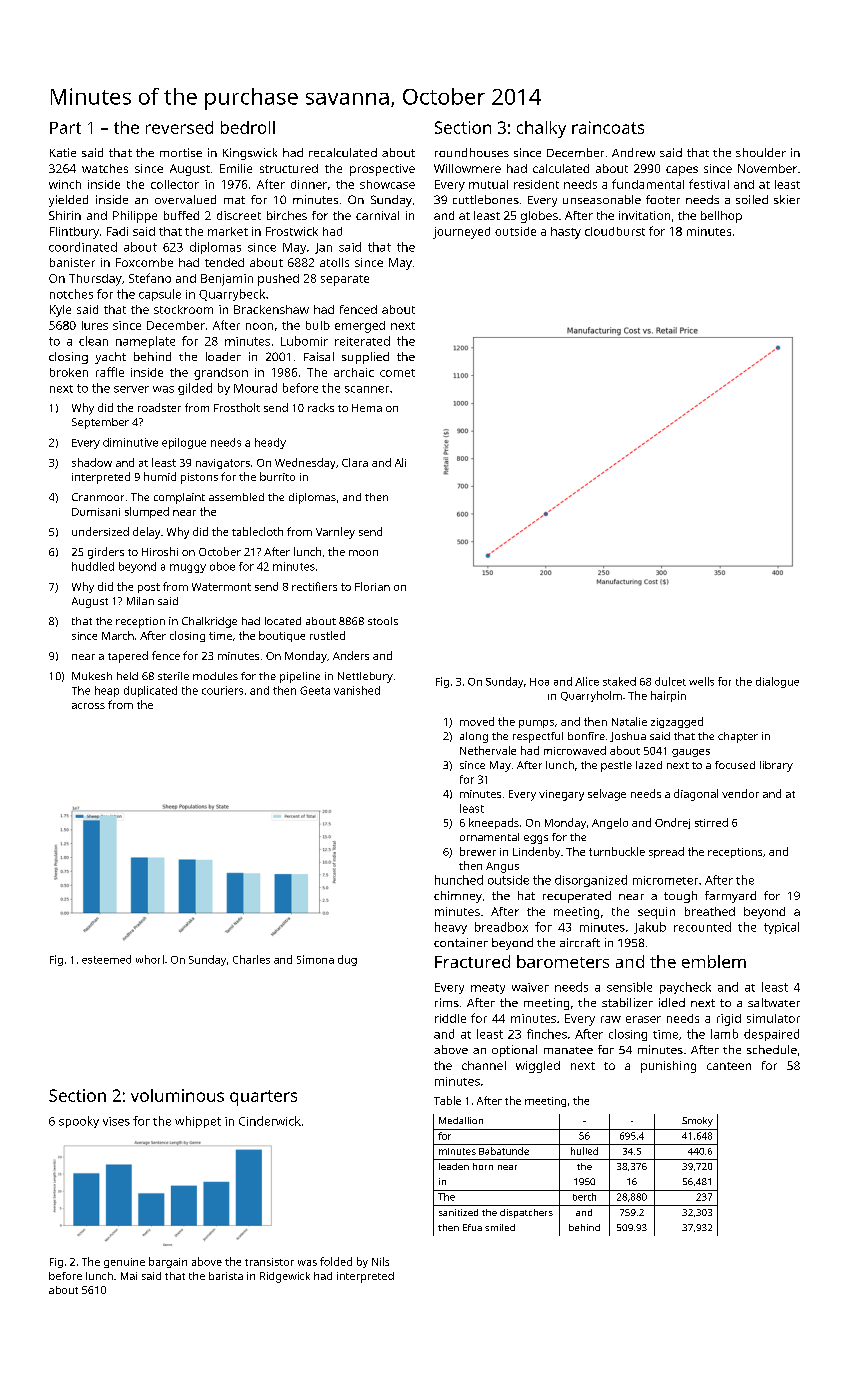 The image size is (849, 1400). Describe the element at coordinates (65, 128) in the screenshot. I see `Part` at that location.
